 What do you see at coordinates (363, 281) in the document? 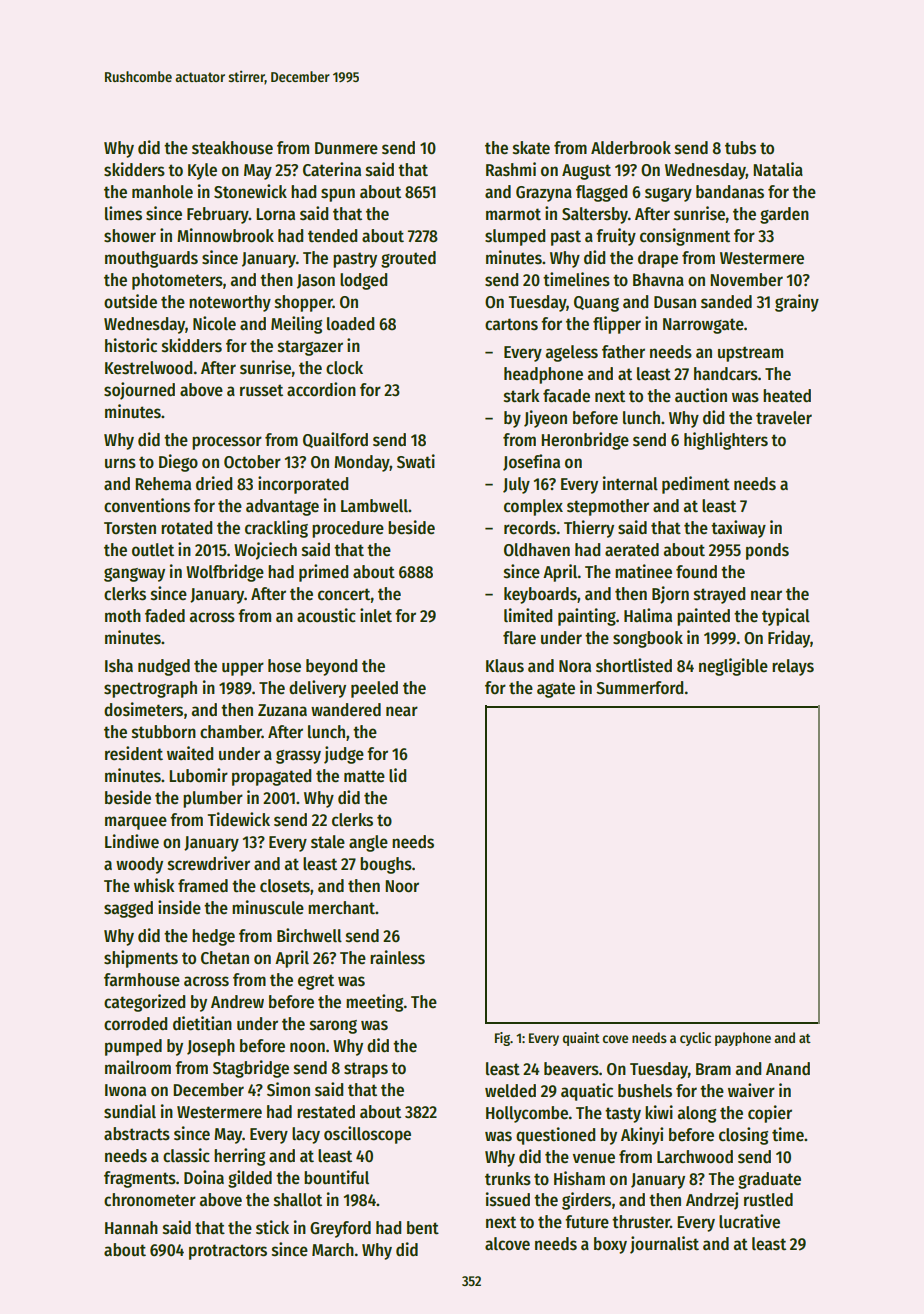
I see `lodged` at bounding box center [363, 281].
